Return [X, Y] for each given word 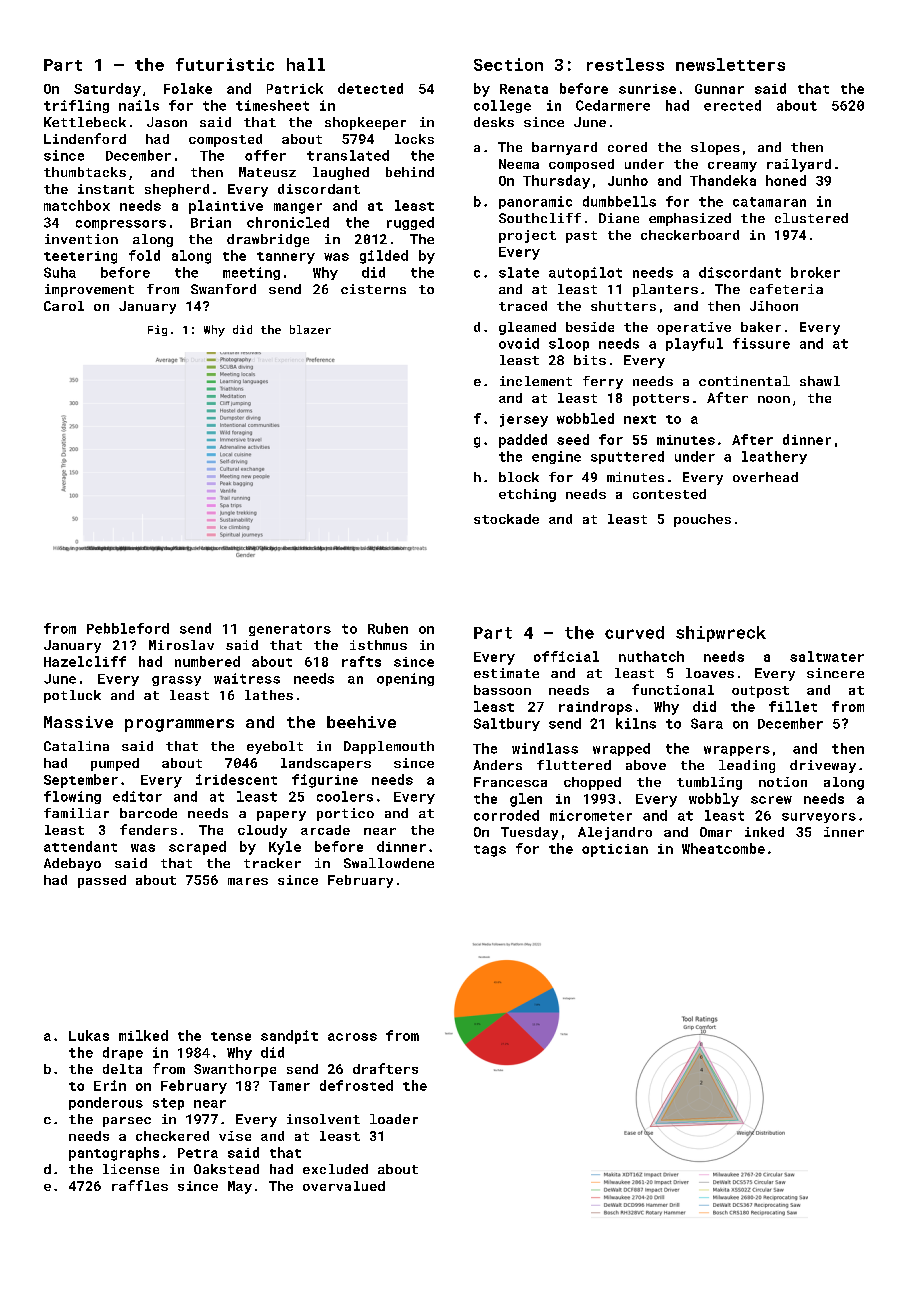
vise [235, 1136]
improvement [89, 290]
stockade [506, 519]
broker [815, 272]
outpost [760, 692]
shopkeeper [365, 123]
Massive [78, 722]
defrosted [356, 1085]
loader [394, 1119]
